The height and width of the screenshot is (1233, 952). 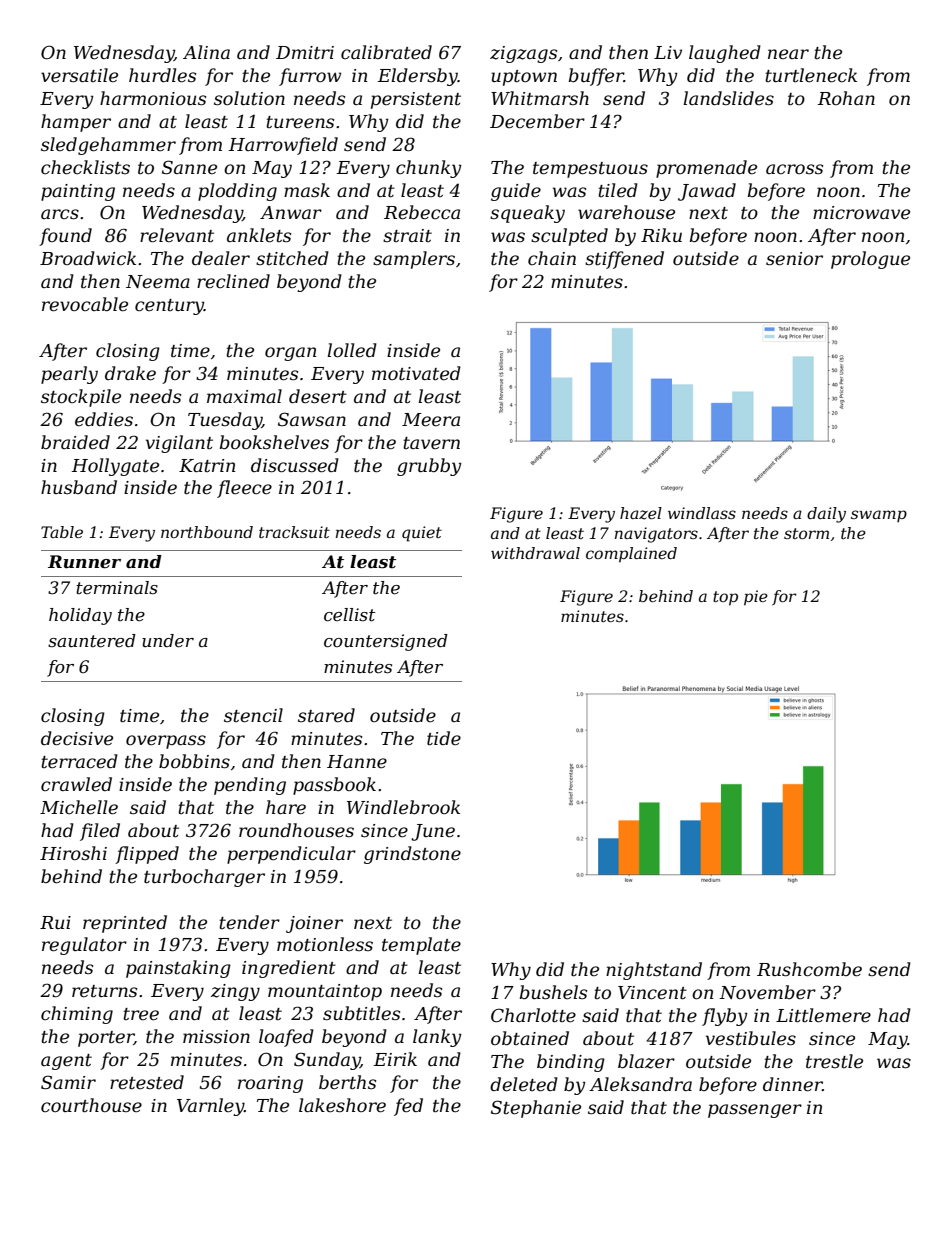 What do you see at coordinates (412, 855) in the screenshot?
I see `grindstone` at bounding box center [412, 855].
